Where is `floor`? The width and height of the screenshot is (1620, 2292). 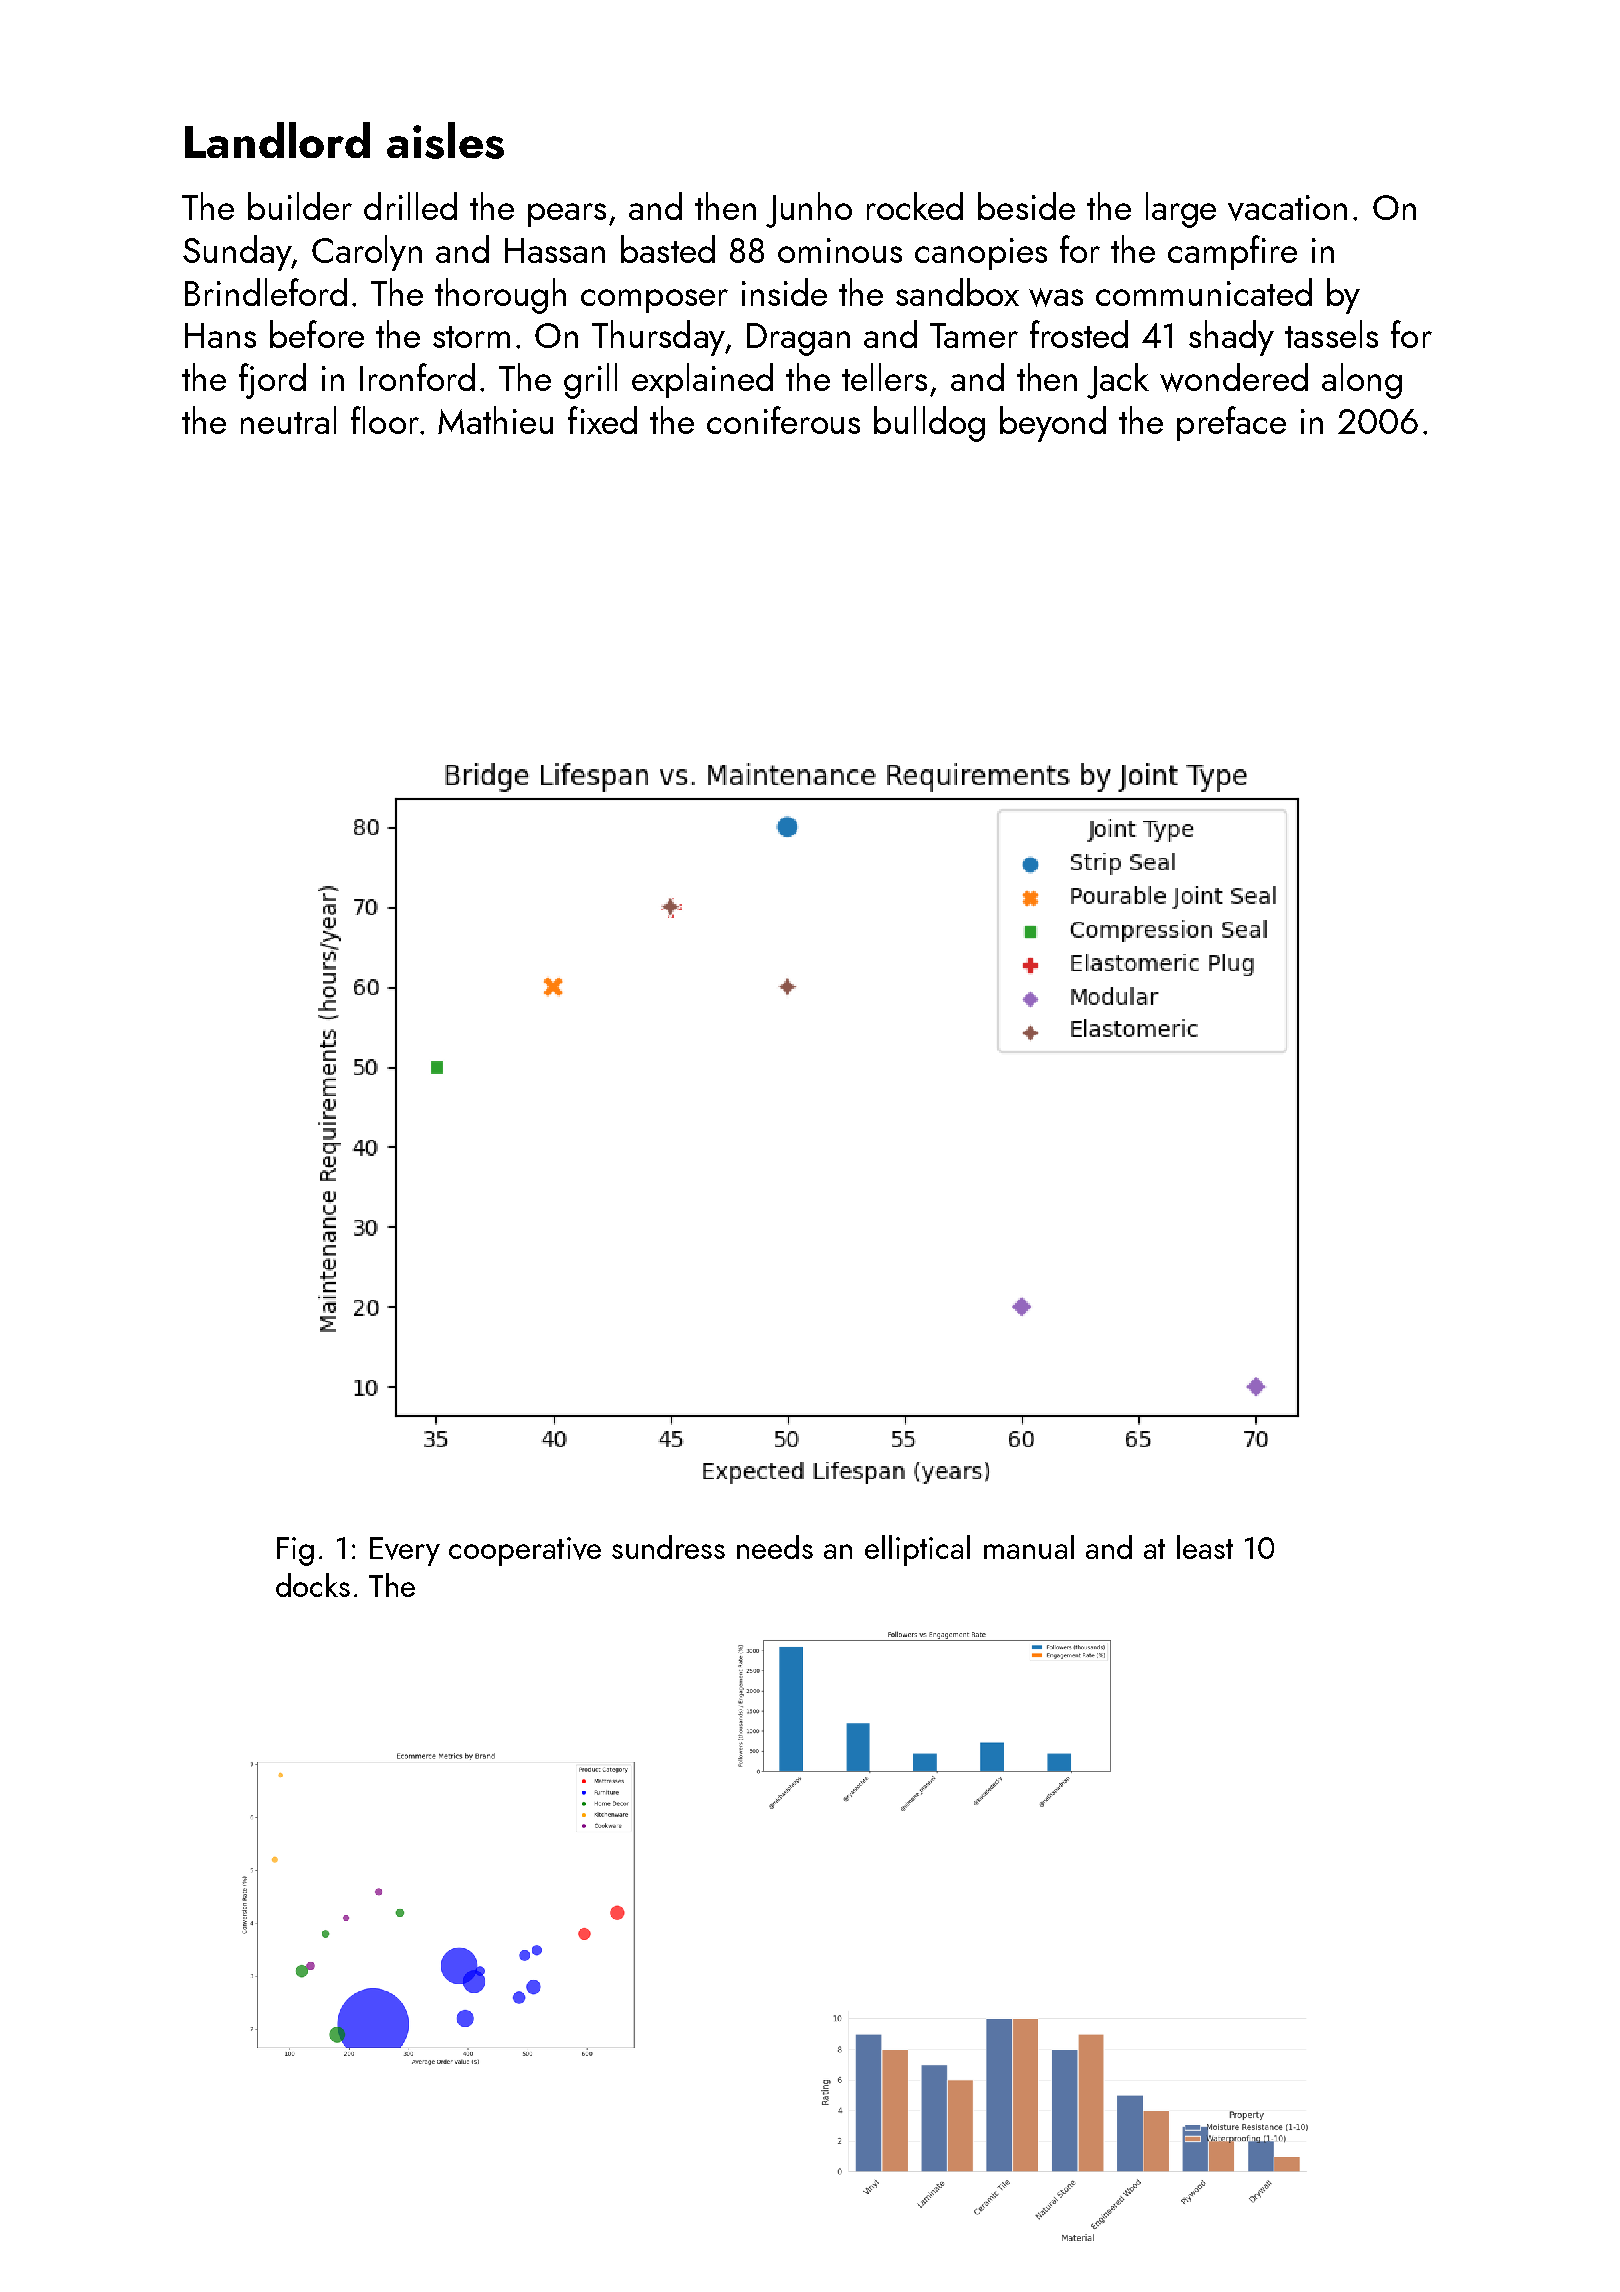
floor is located at coordinates (385, 420).
